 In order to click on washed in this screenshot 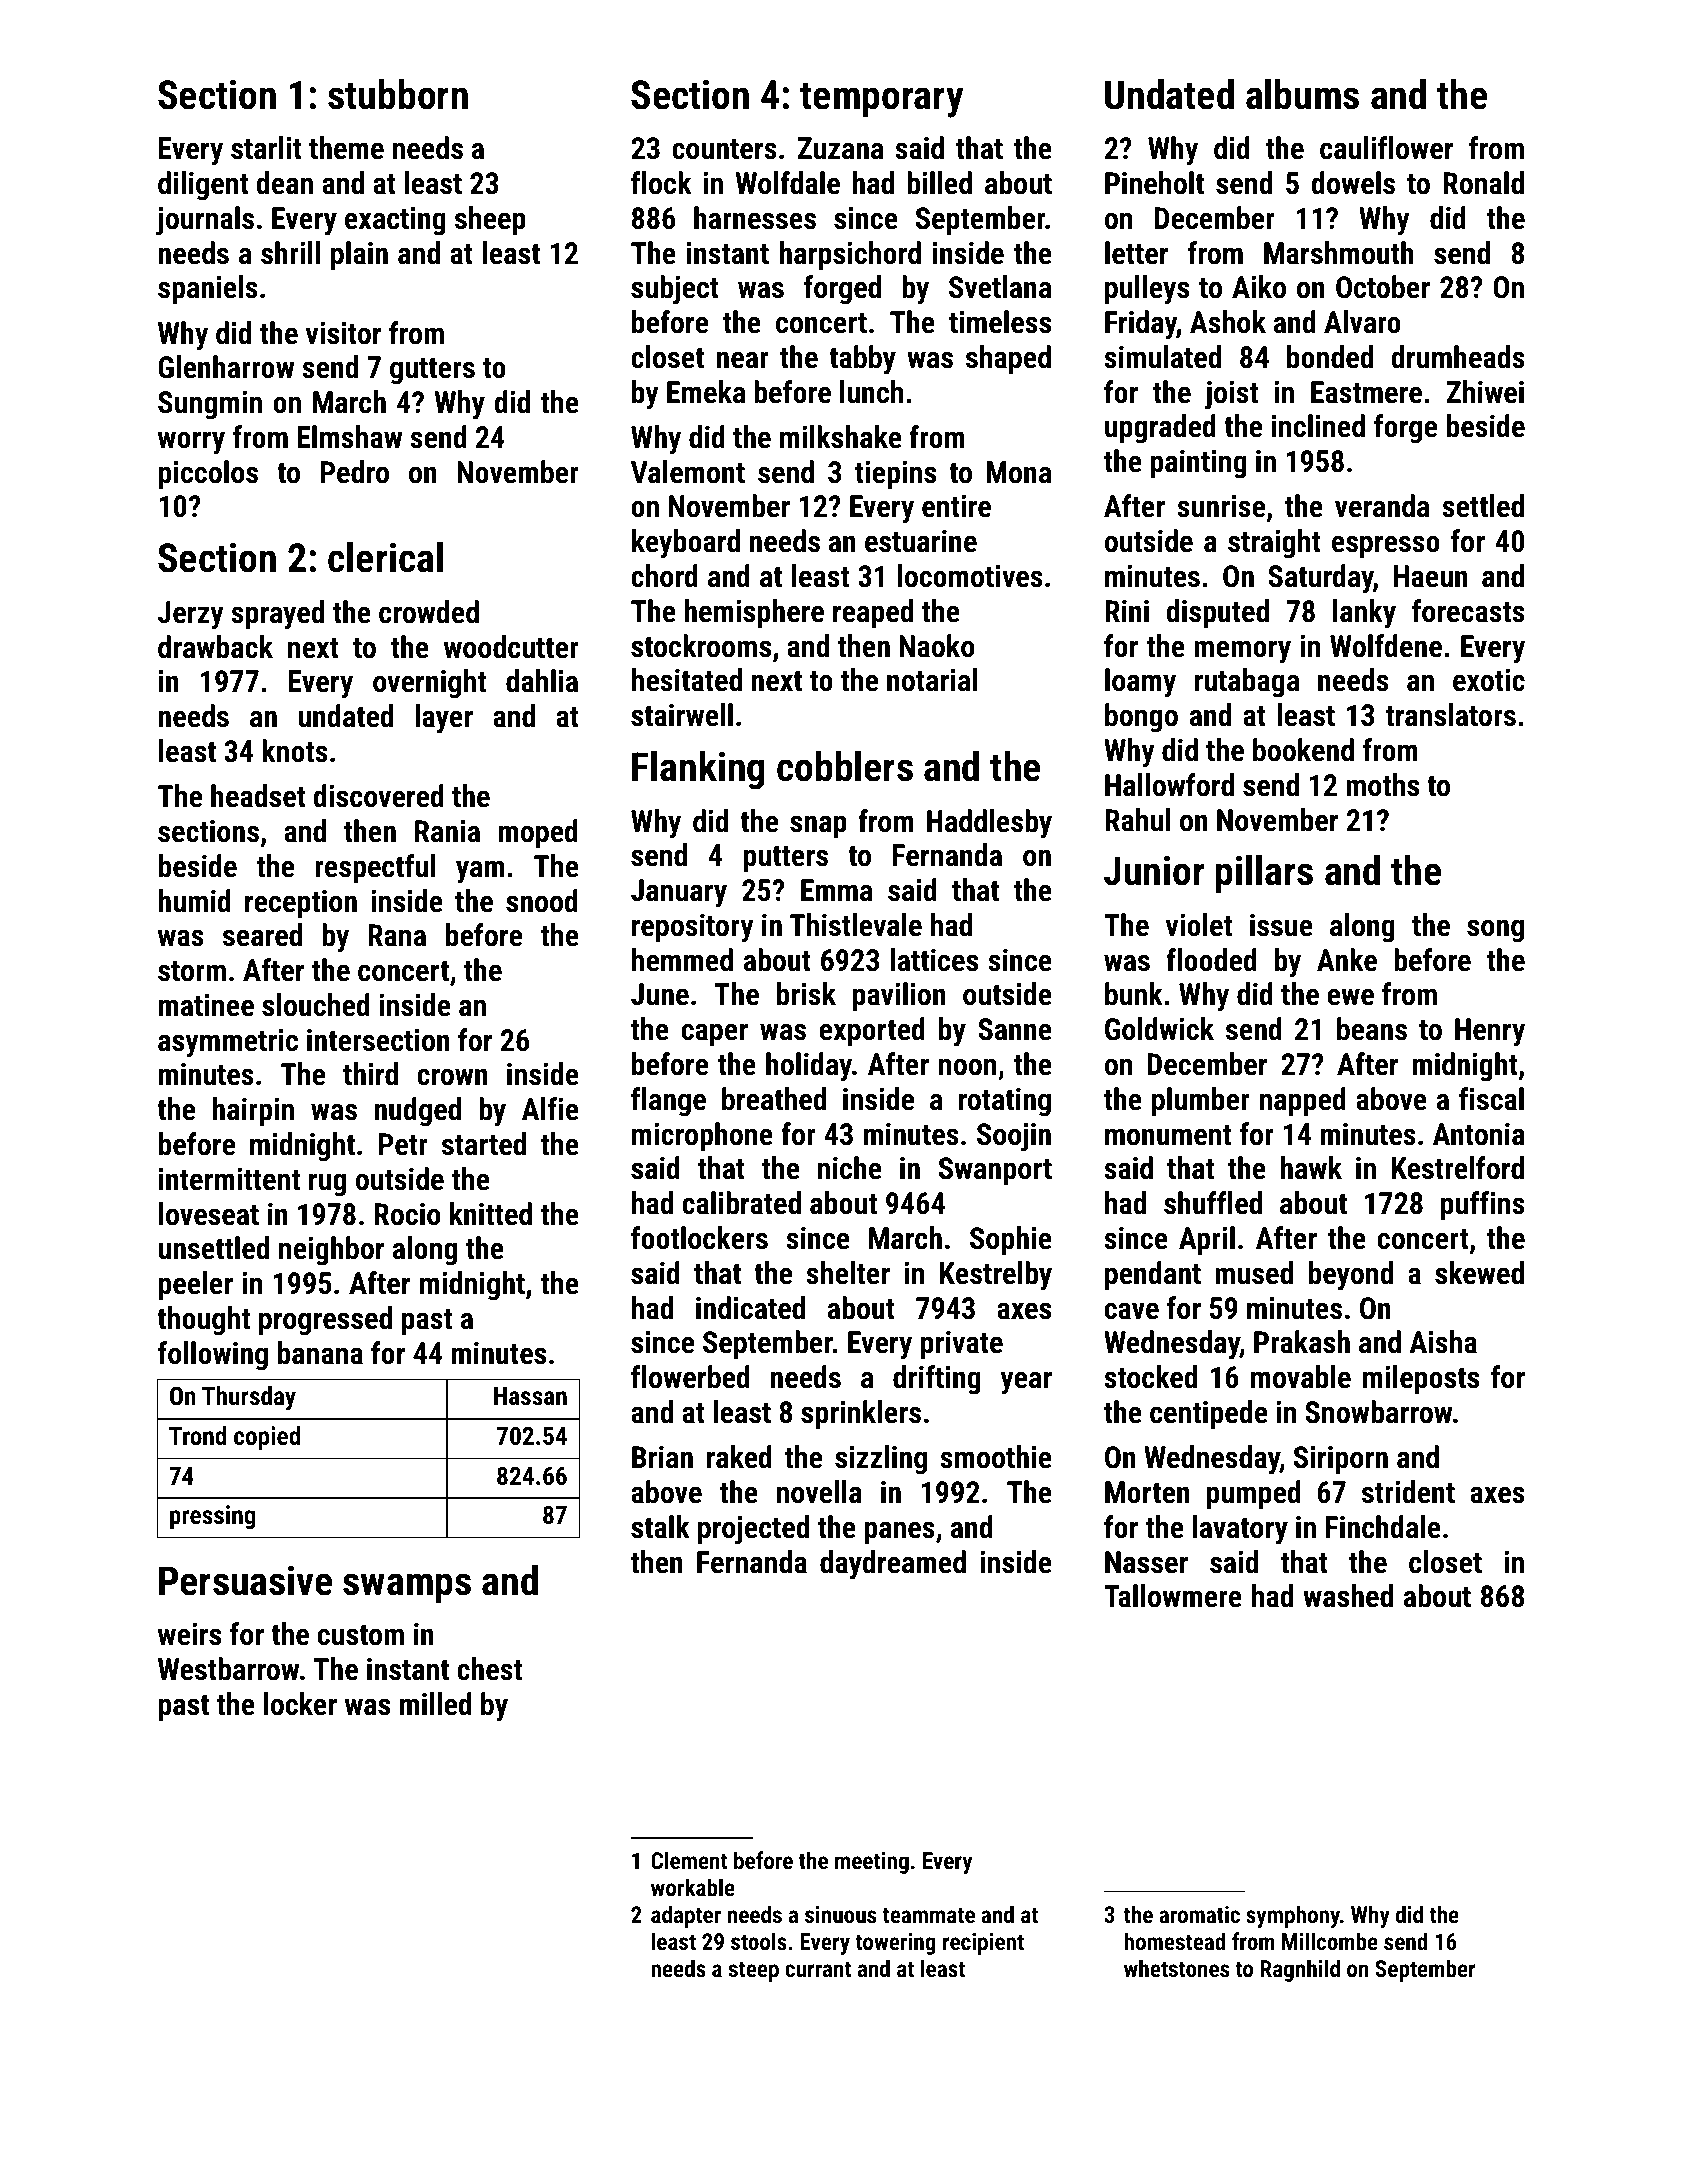, I will do `click(1348, 1596)`.
